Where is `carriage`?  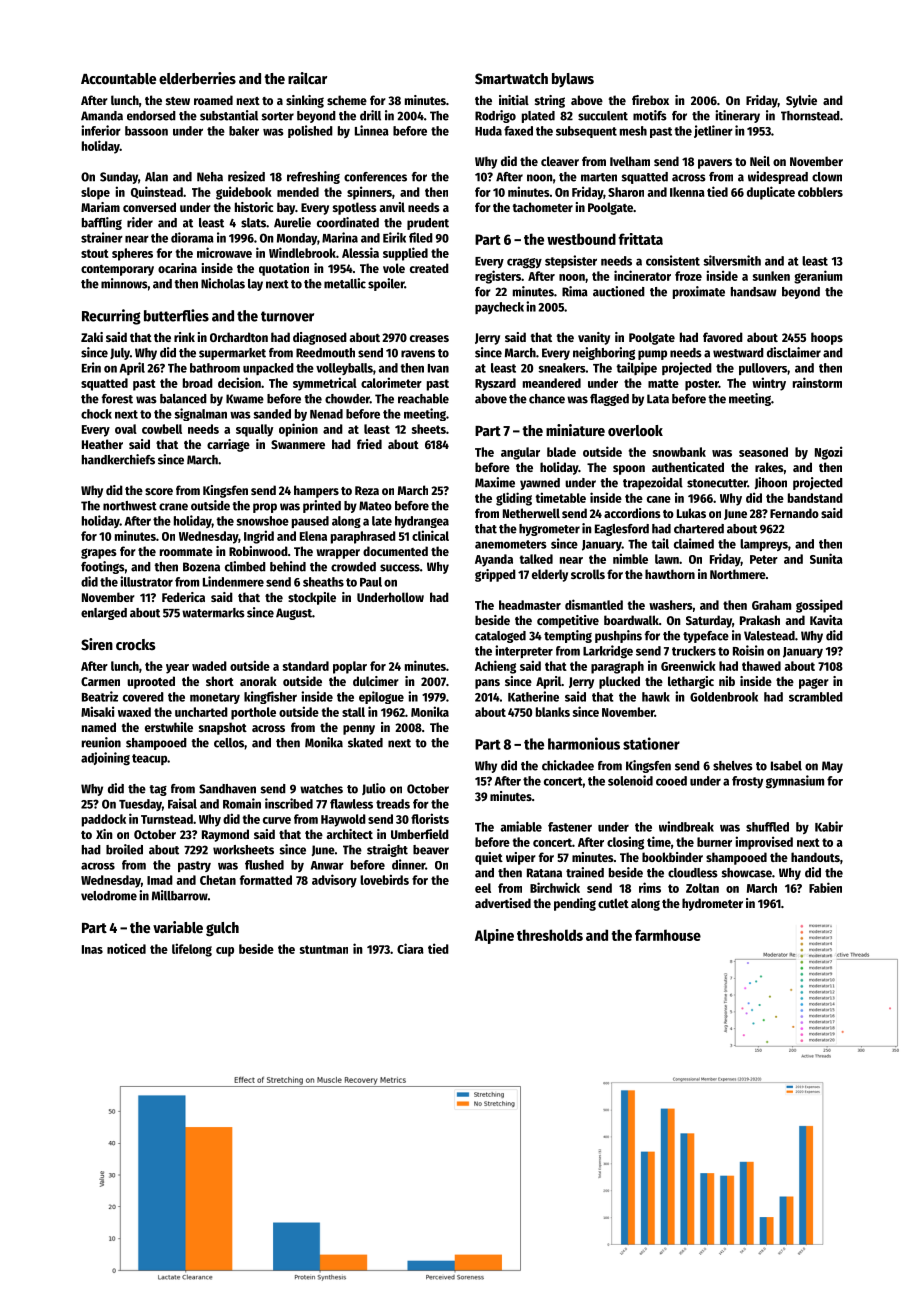
carriage is located at coordinates (228, 445).
